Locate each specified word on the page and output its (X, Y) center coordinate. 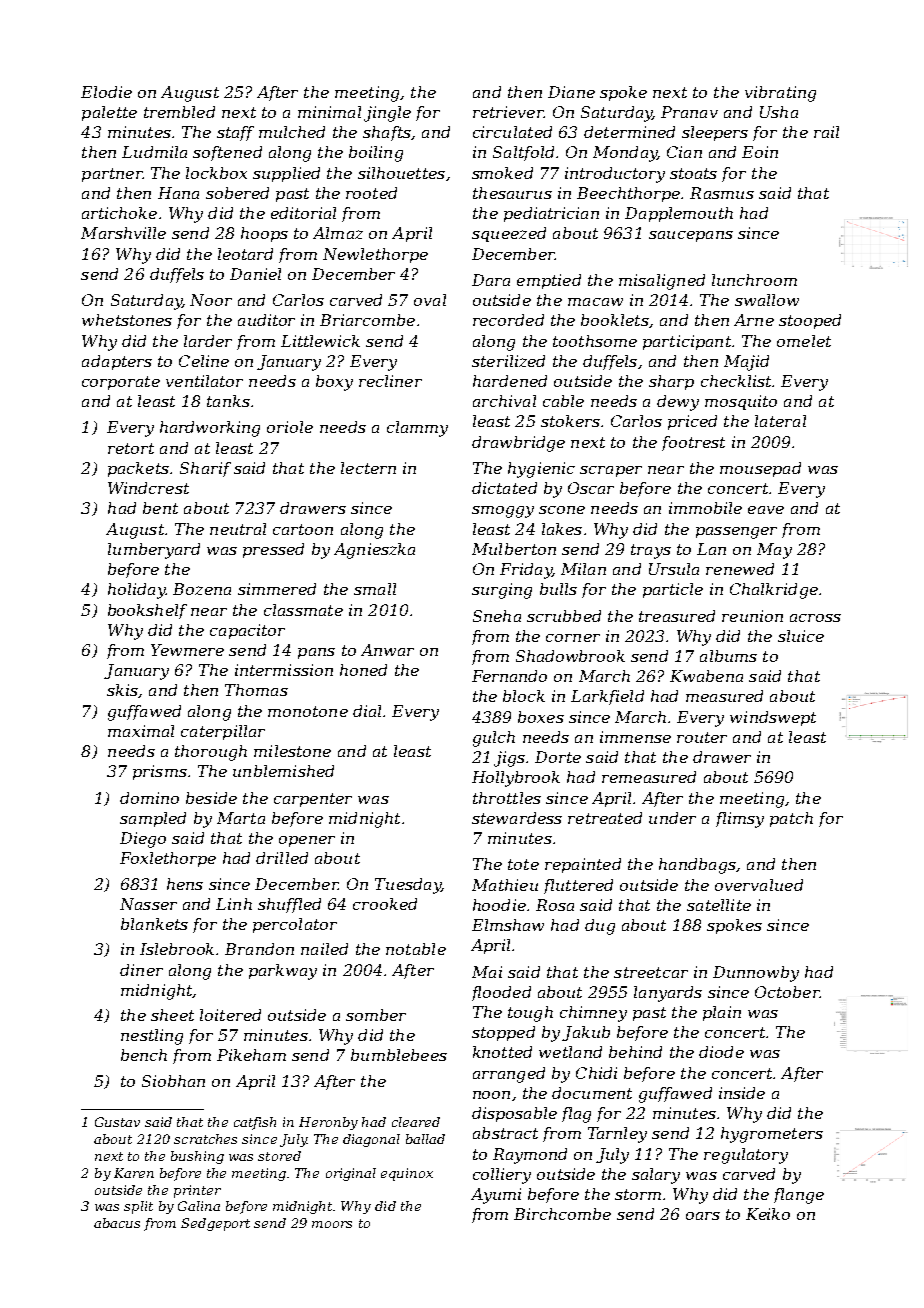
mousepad (760, 469)
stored (279, 1156)
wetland (570, 1052)
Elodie (106, 92)
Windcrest (148, 488)
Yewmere (187, 650)
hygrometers (772, 1135)
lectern (368, 468)
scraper (611, 471)
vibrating (780, 94)
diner (141, 970)
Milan (583, 569)
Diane (571, 92)
